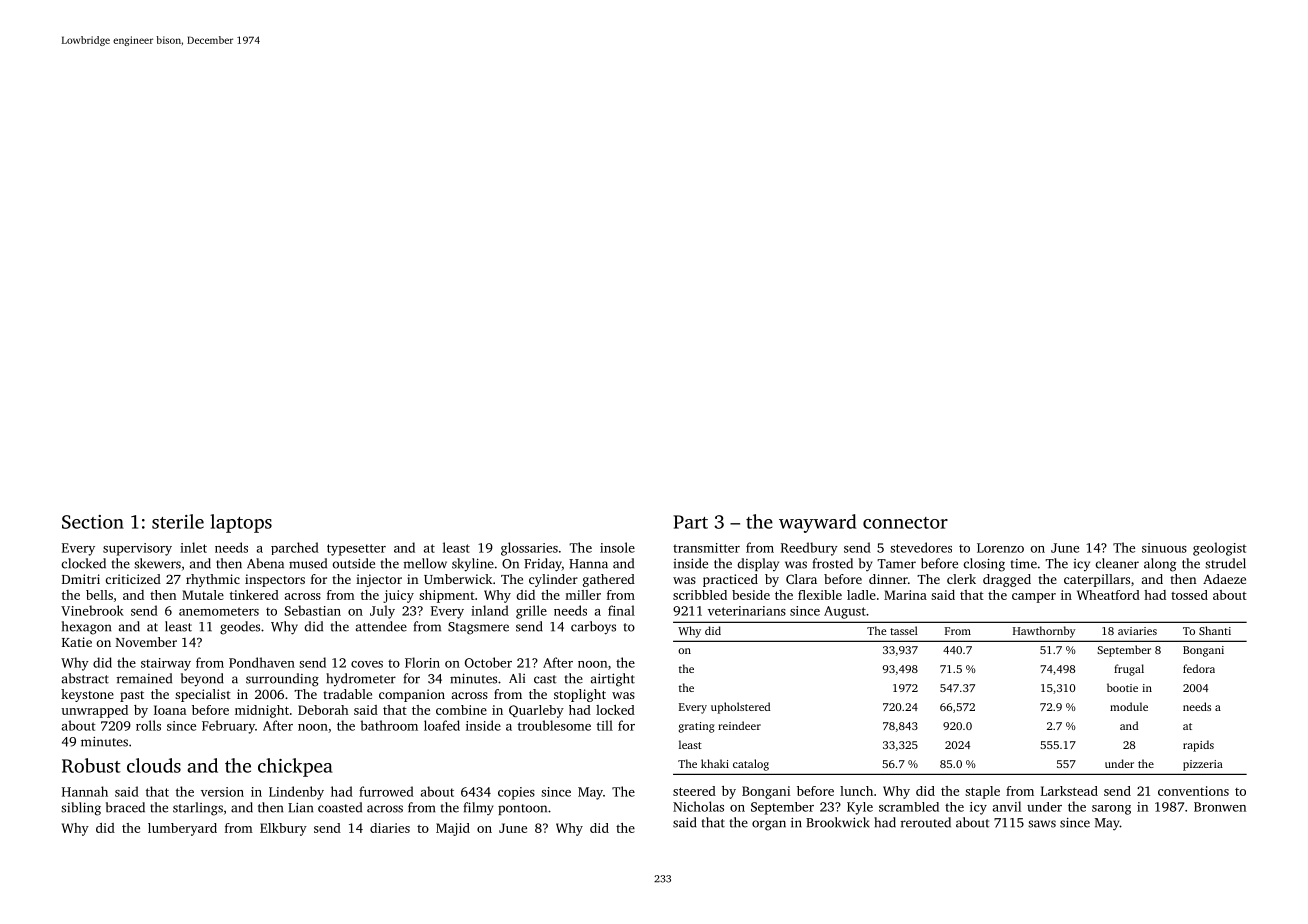 The height and width of the document is (924, 1308). Describe the element at coordinates (529, 549) in the document. I see `glossaries` at that location.
